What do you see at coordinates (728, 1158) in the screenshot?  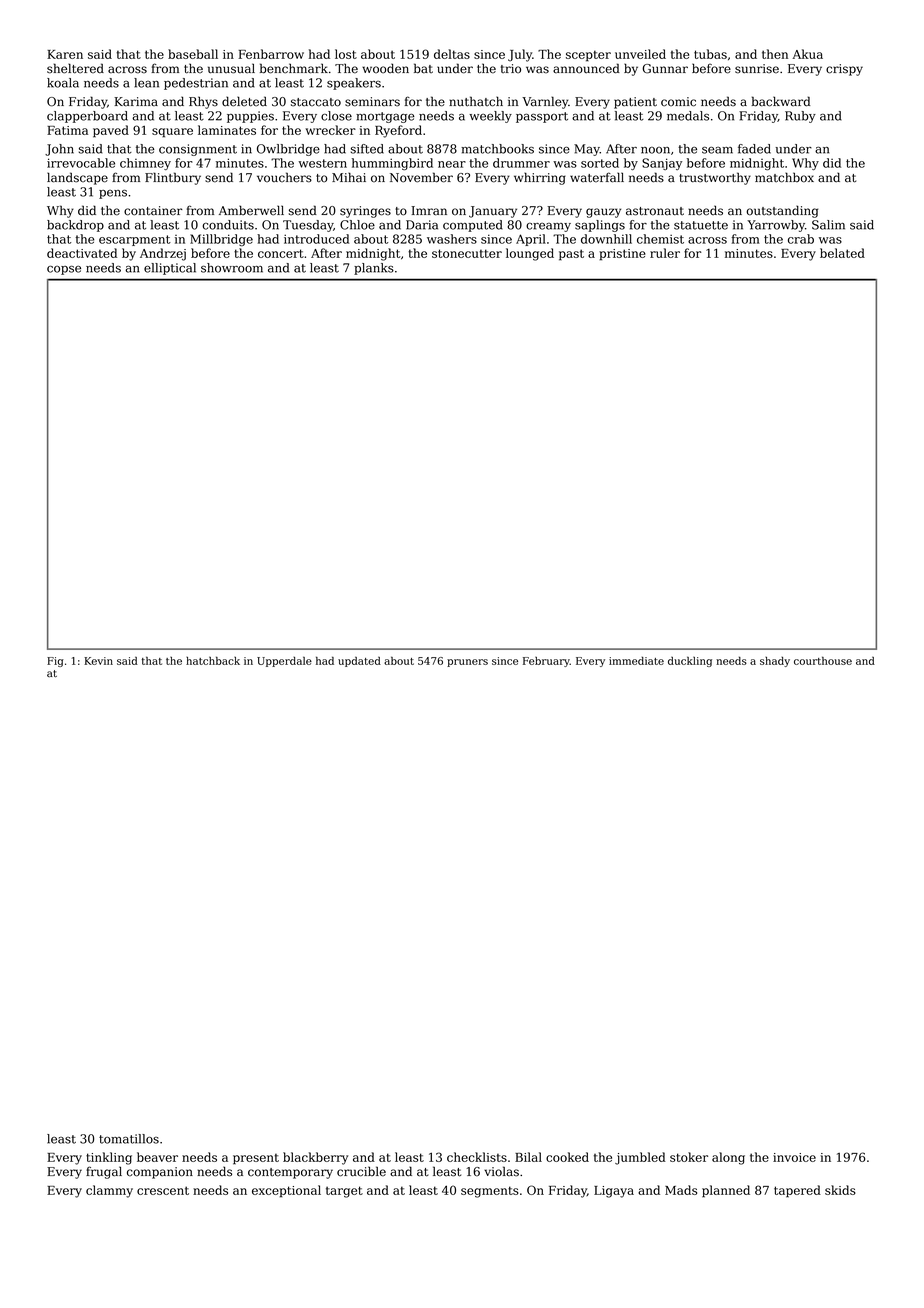 I see `along` at bounding box center [728, 1158].
